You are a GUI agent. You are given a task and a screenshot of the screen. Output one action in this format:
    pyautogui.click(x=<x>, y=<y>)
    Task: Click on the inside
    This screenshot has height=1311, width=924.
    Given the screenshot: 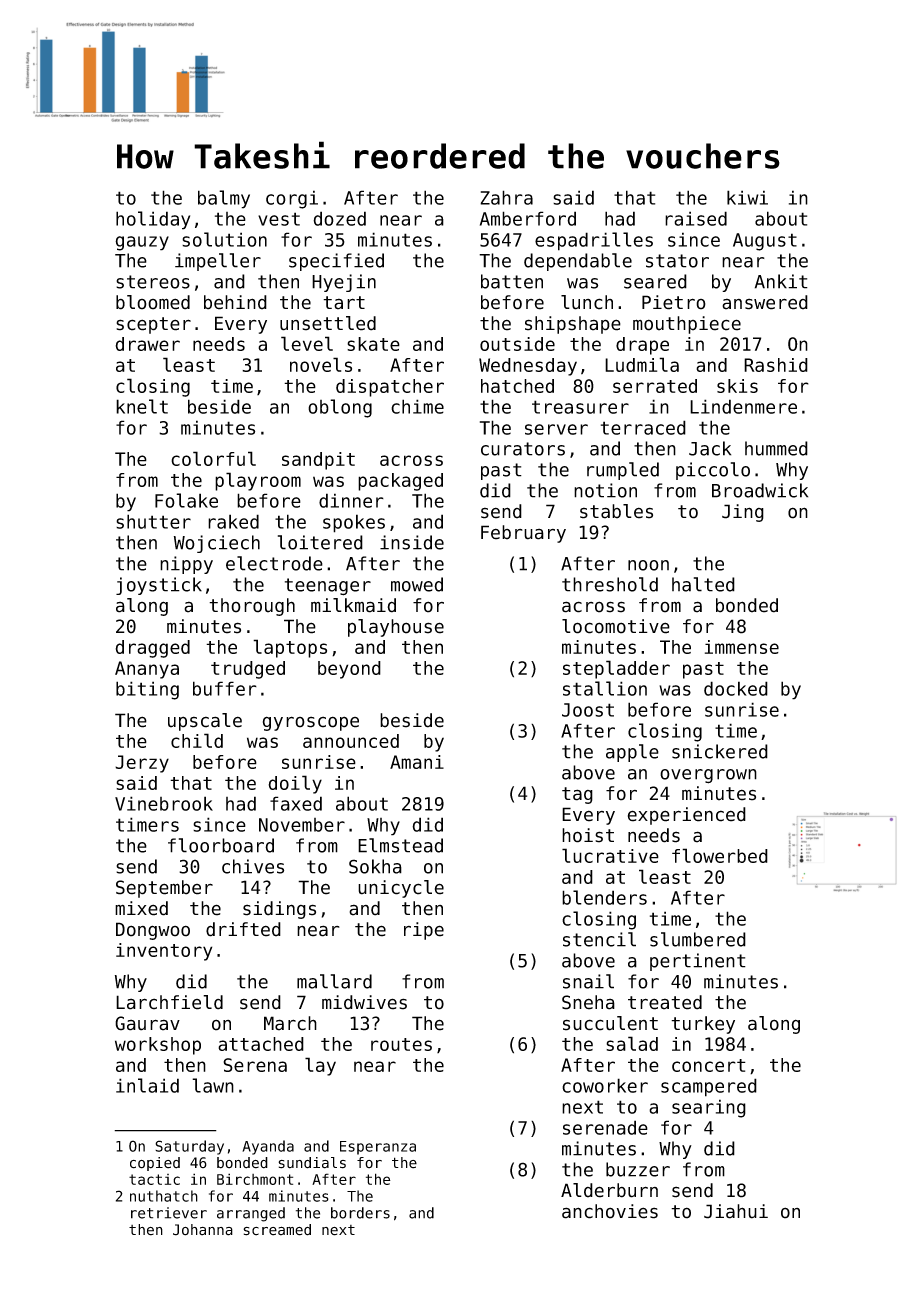 What is the action you would take?
    pyautogui.click(x=412, y=542)
